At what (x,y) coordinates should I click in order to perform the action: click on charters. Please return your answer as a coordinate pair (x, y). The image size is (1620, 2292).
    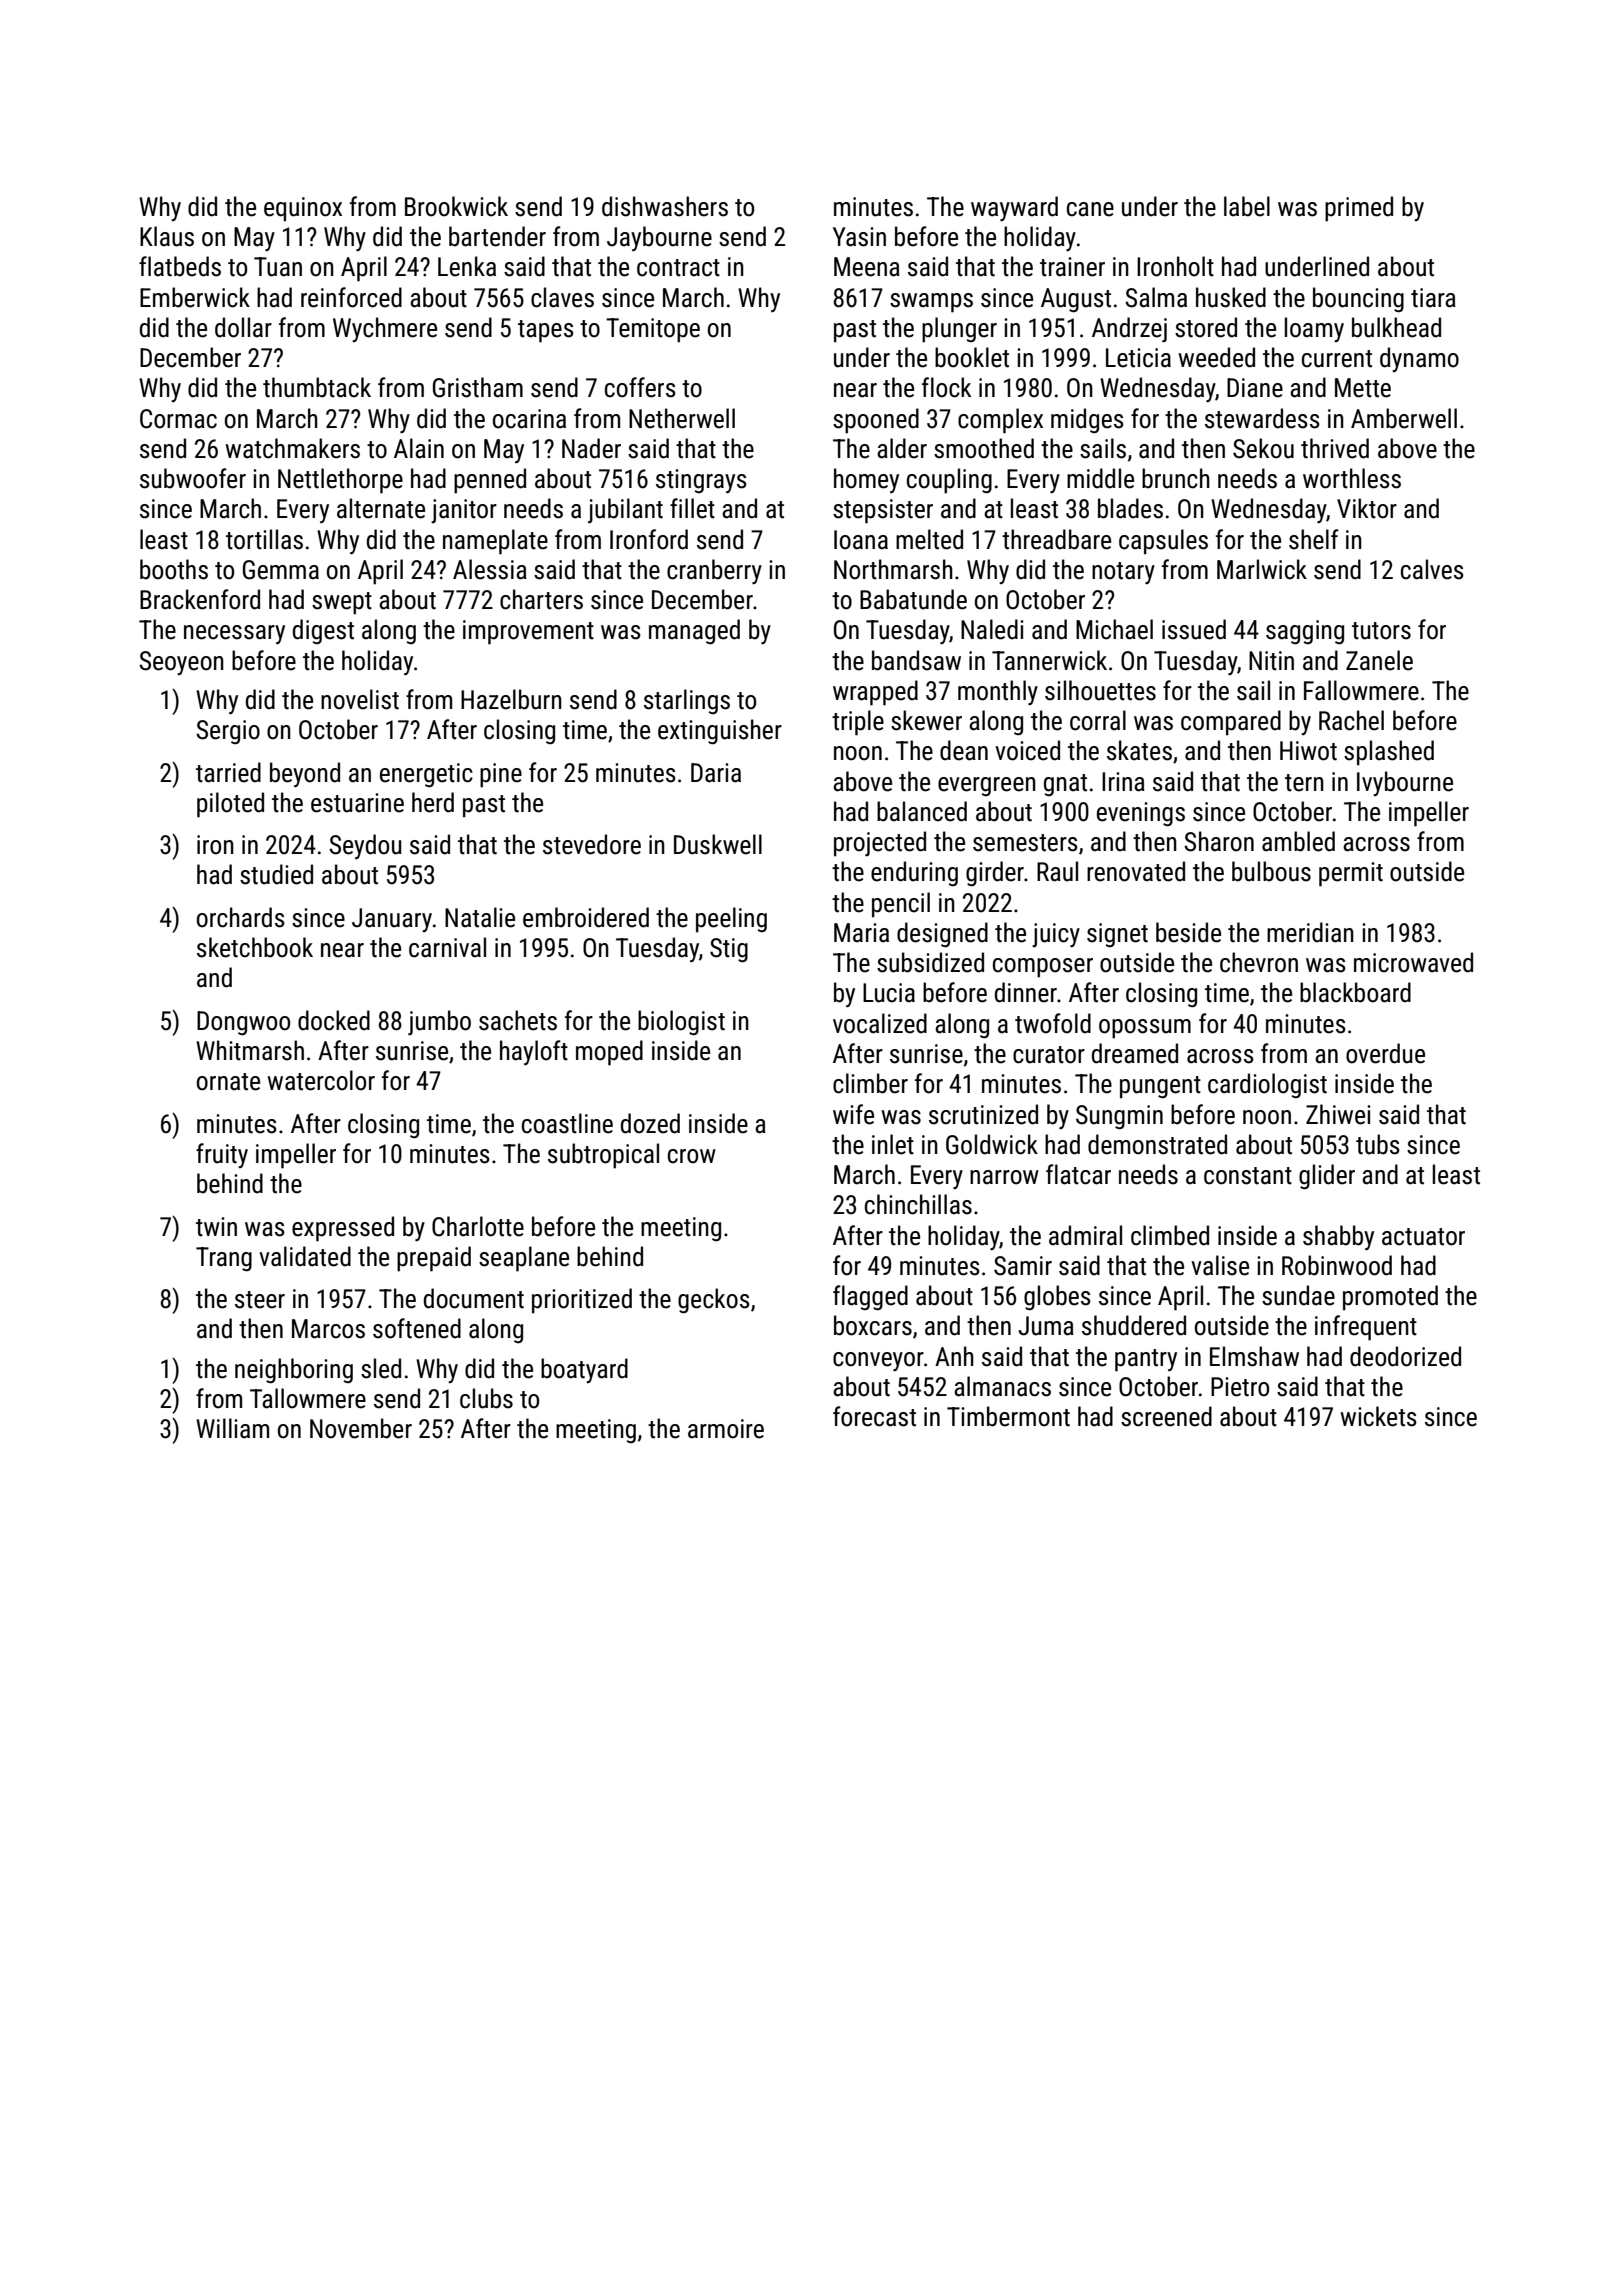
    Looking at the image, I should click on (541, 599).
